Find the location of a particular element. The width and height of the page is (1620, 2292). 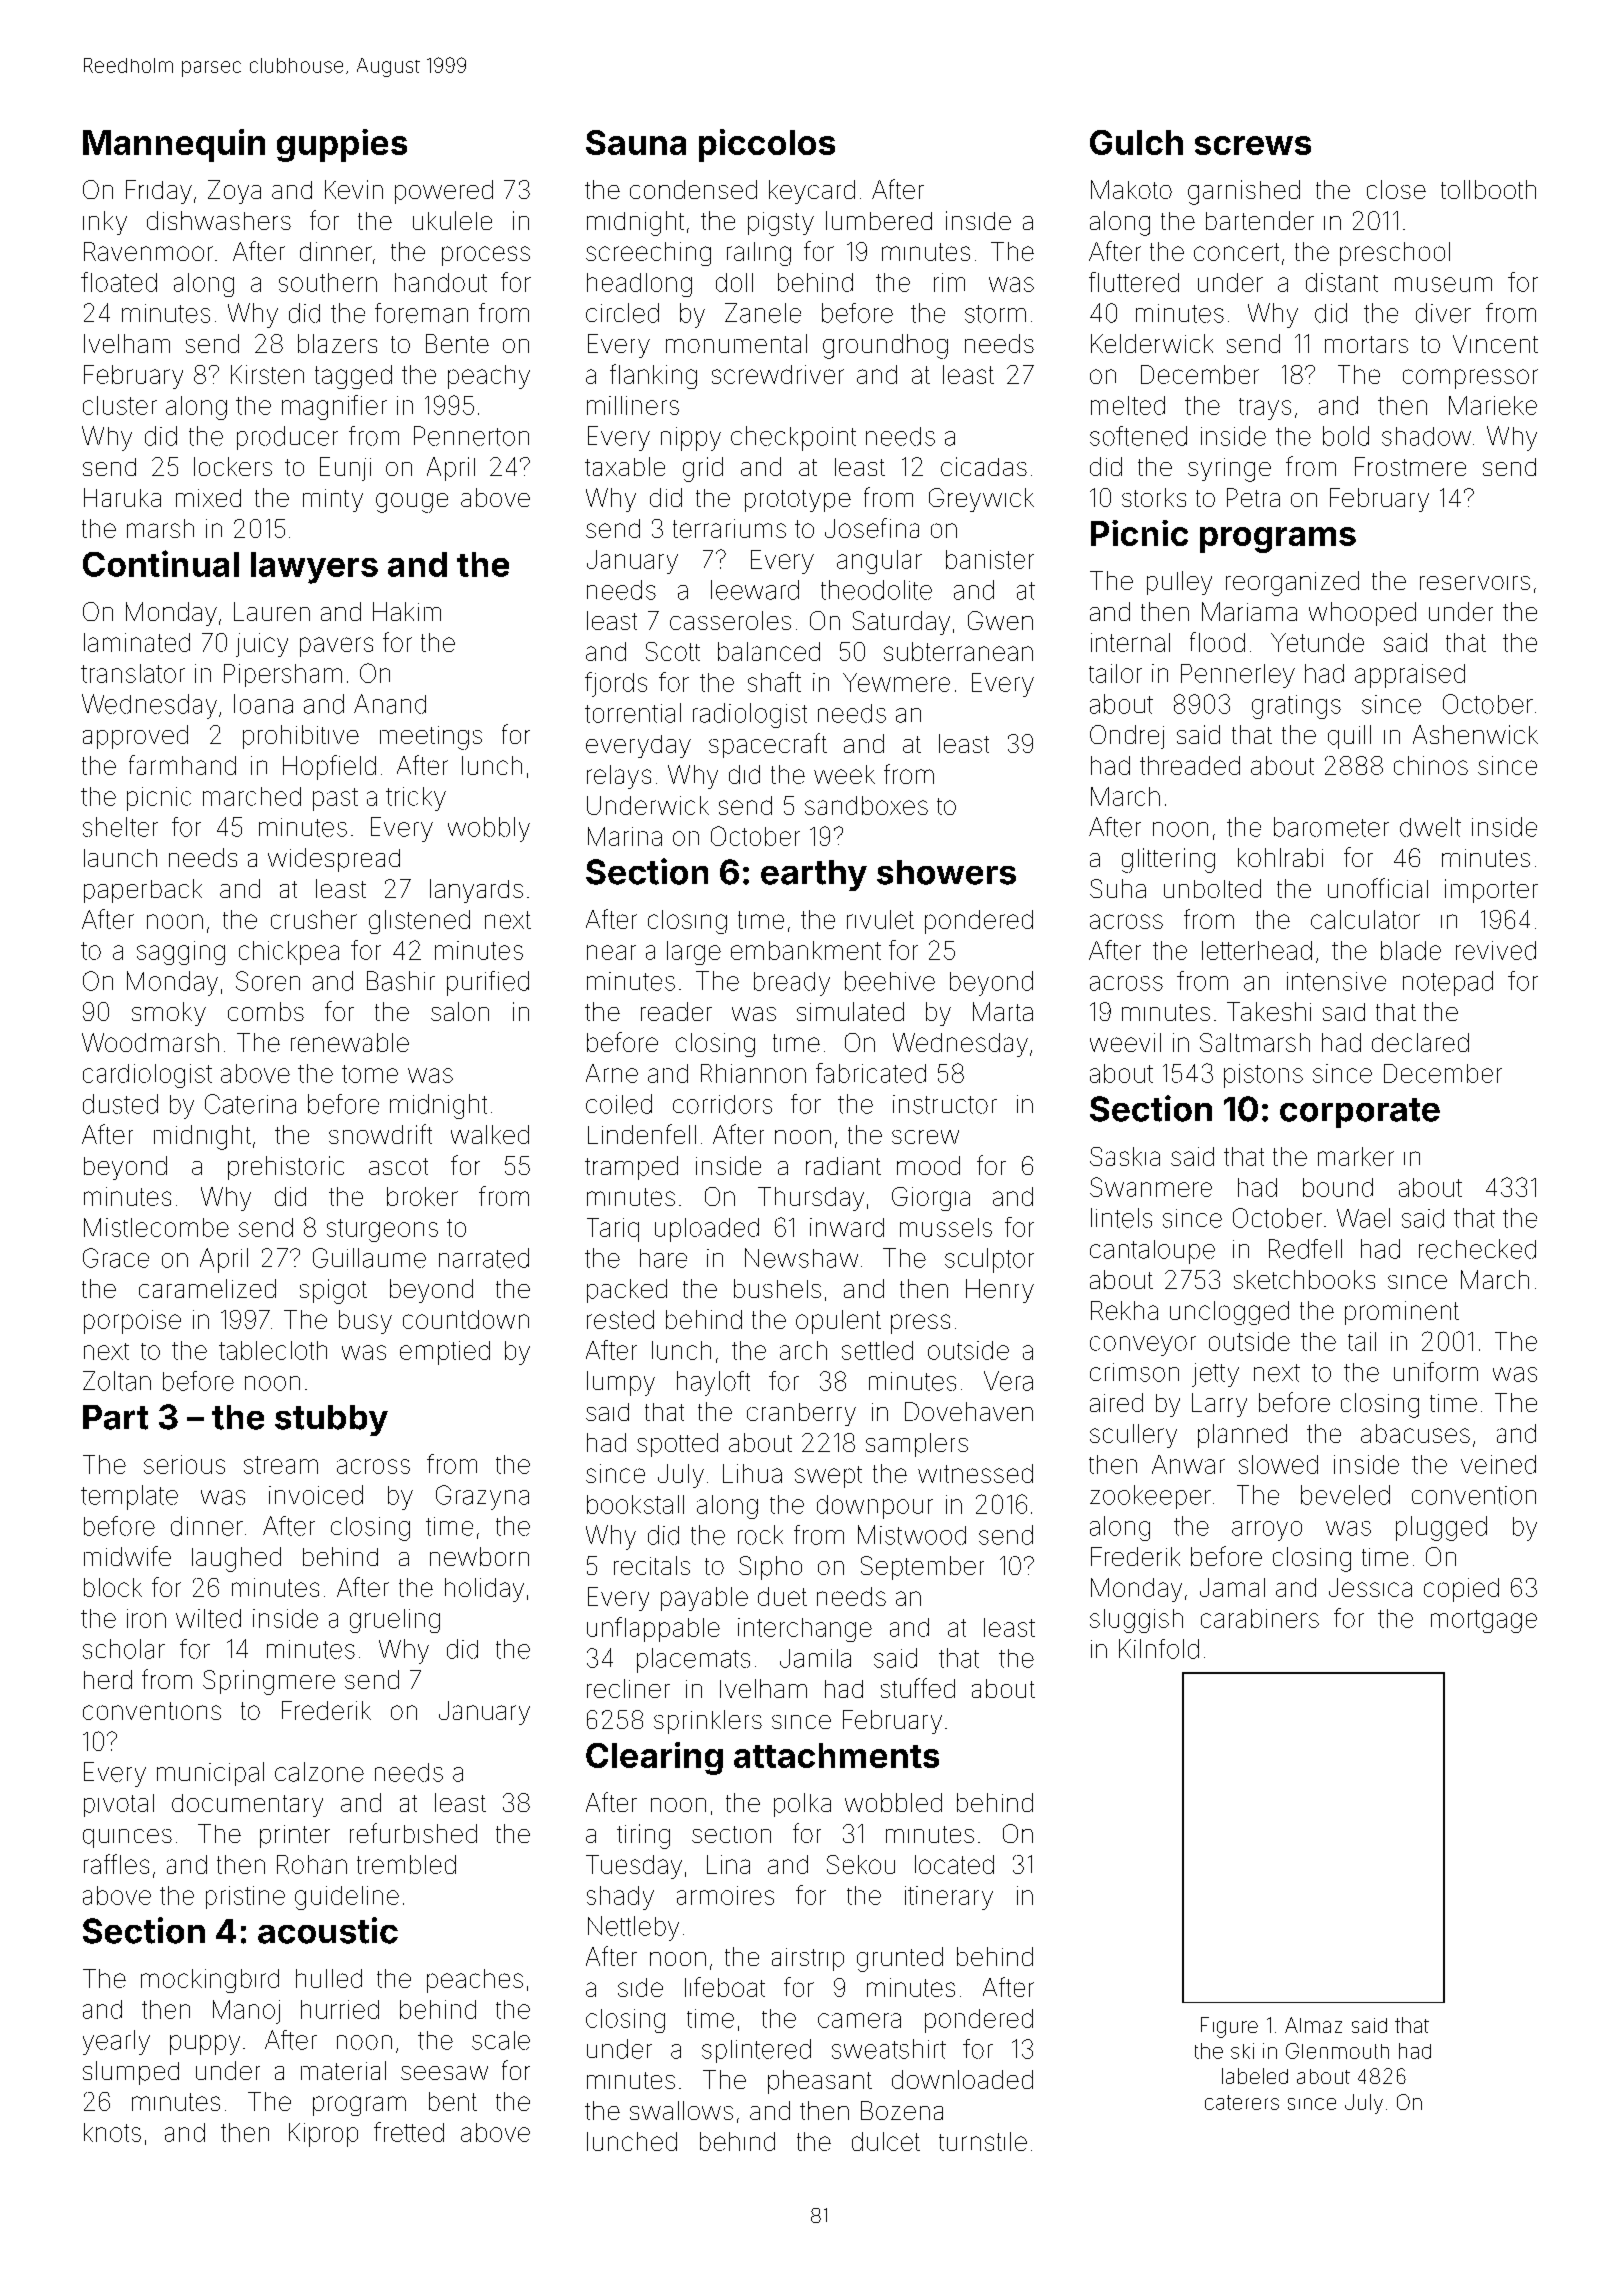

showers is located at coordinates (946, 872).
